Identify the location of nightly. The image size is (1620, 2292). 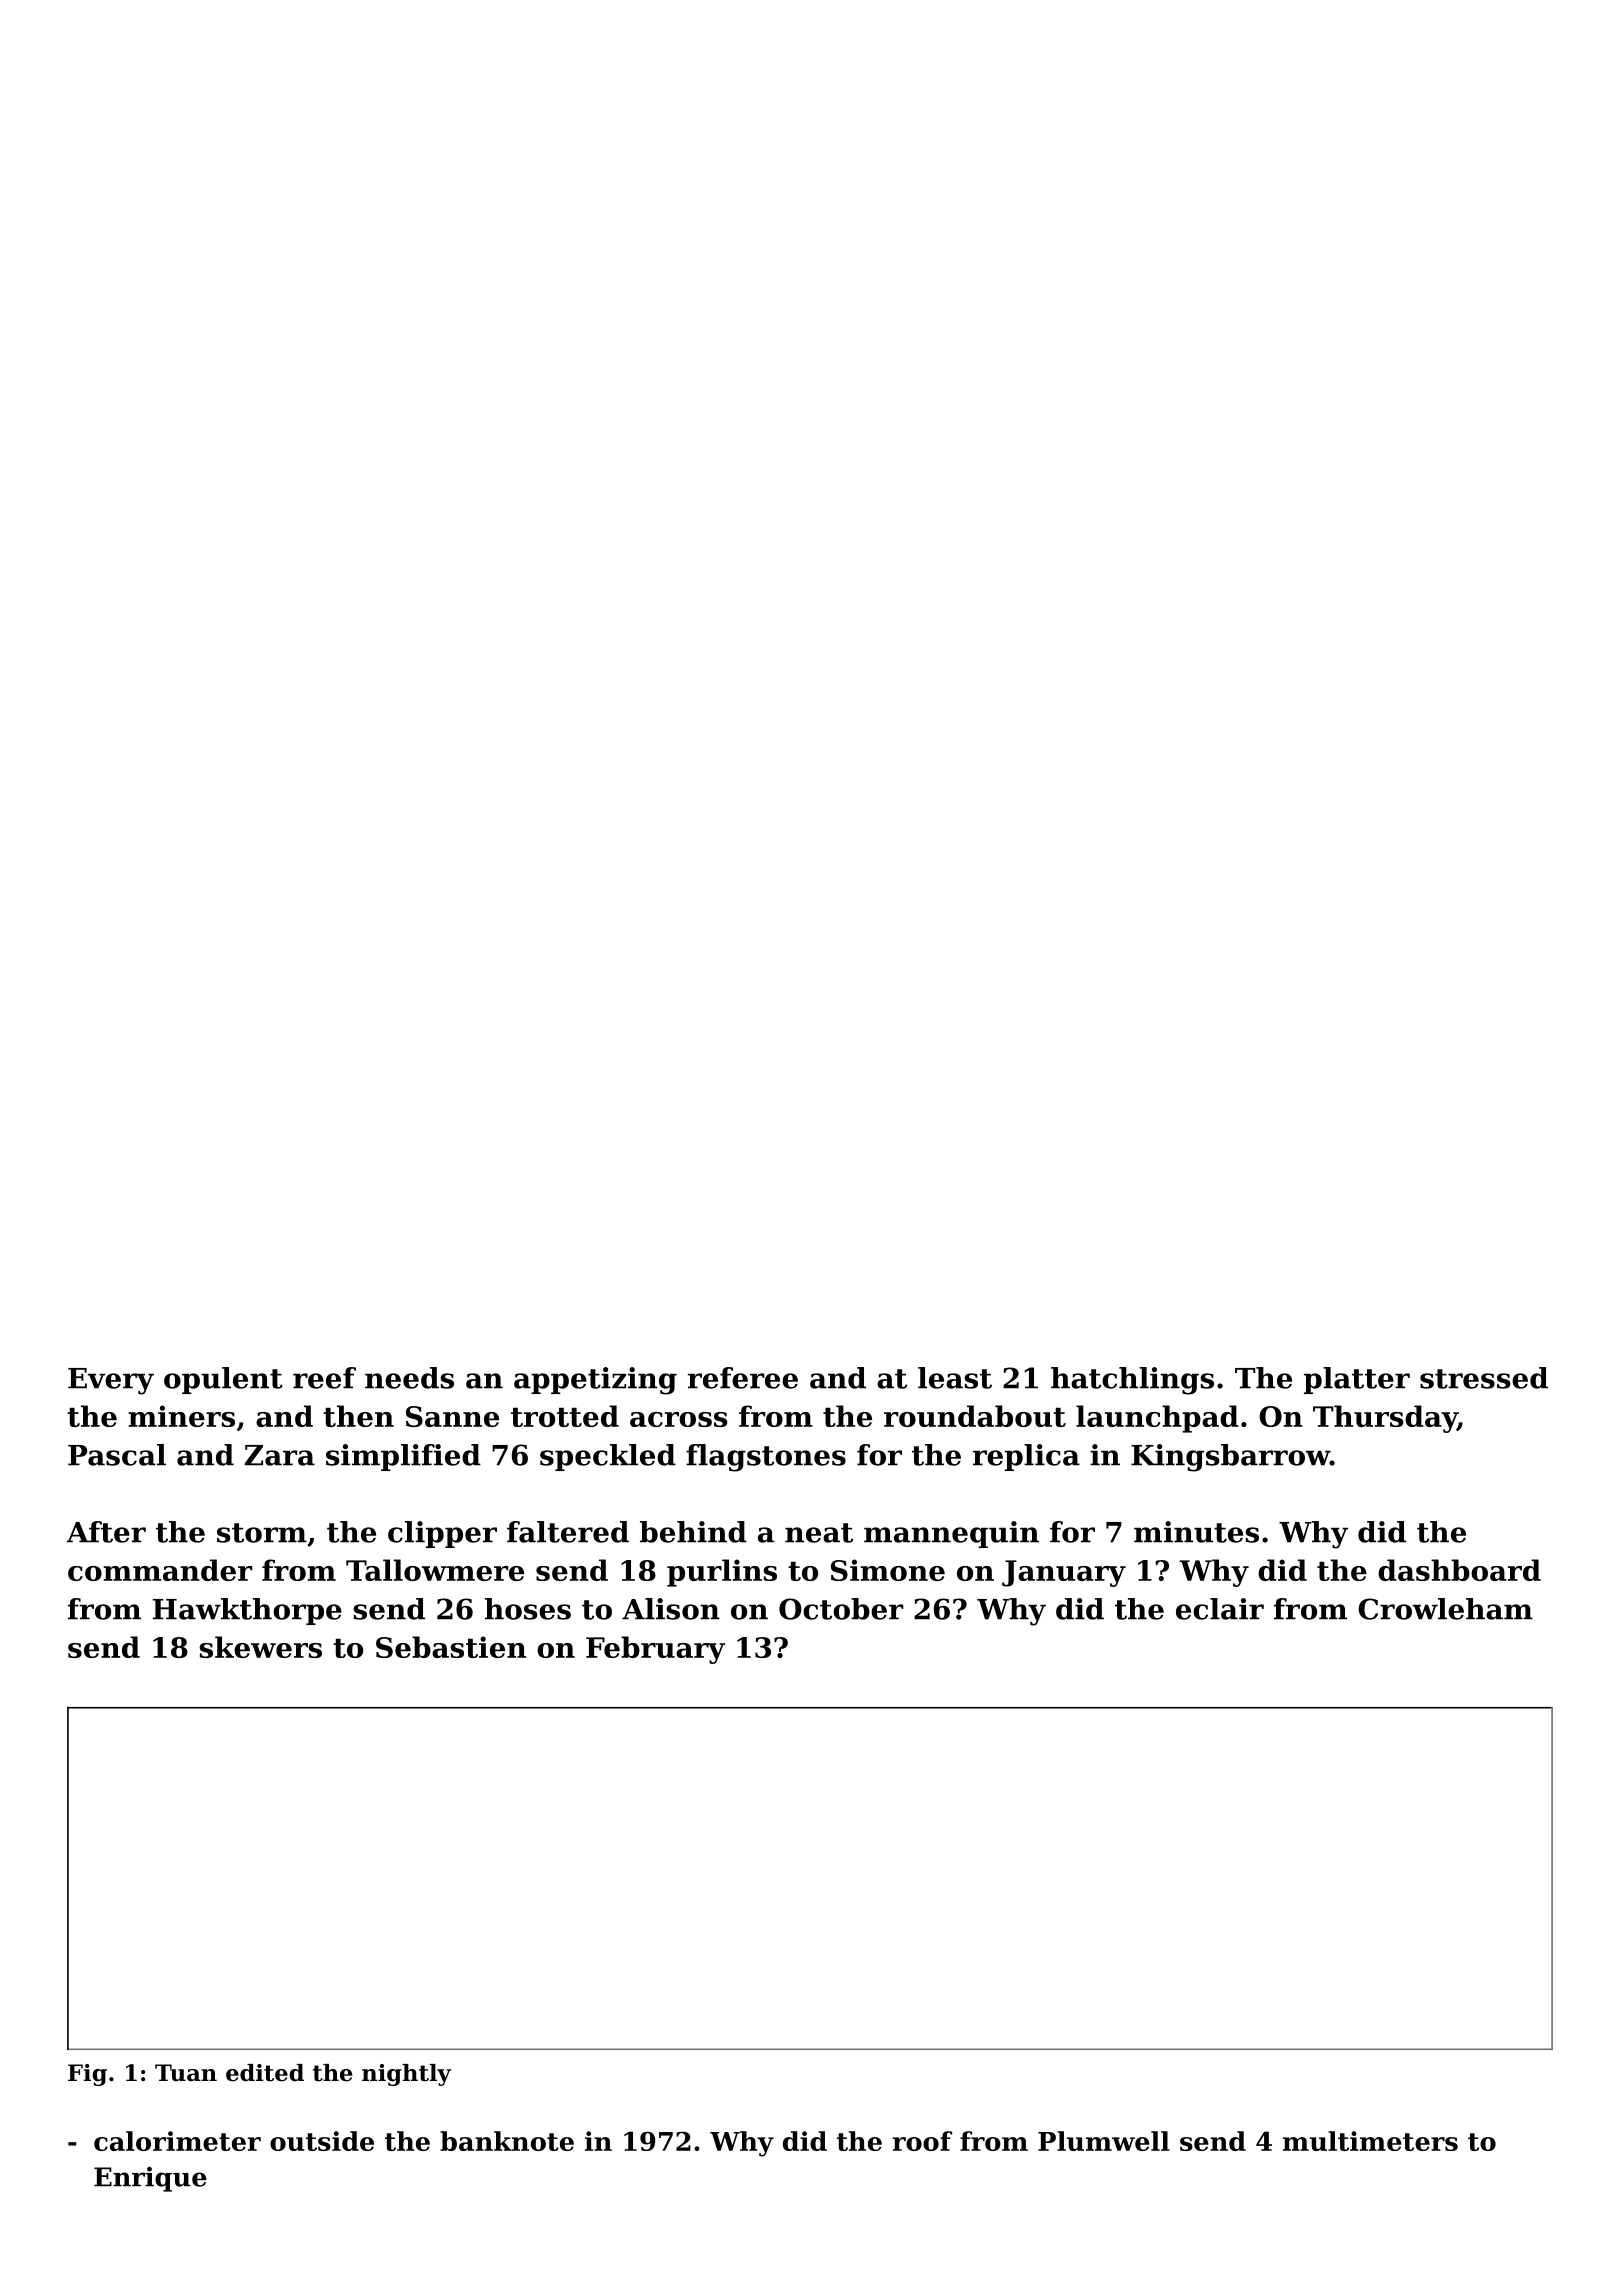
(406, 2075).
